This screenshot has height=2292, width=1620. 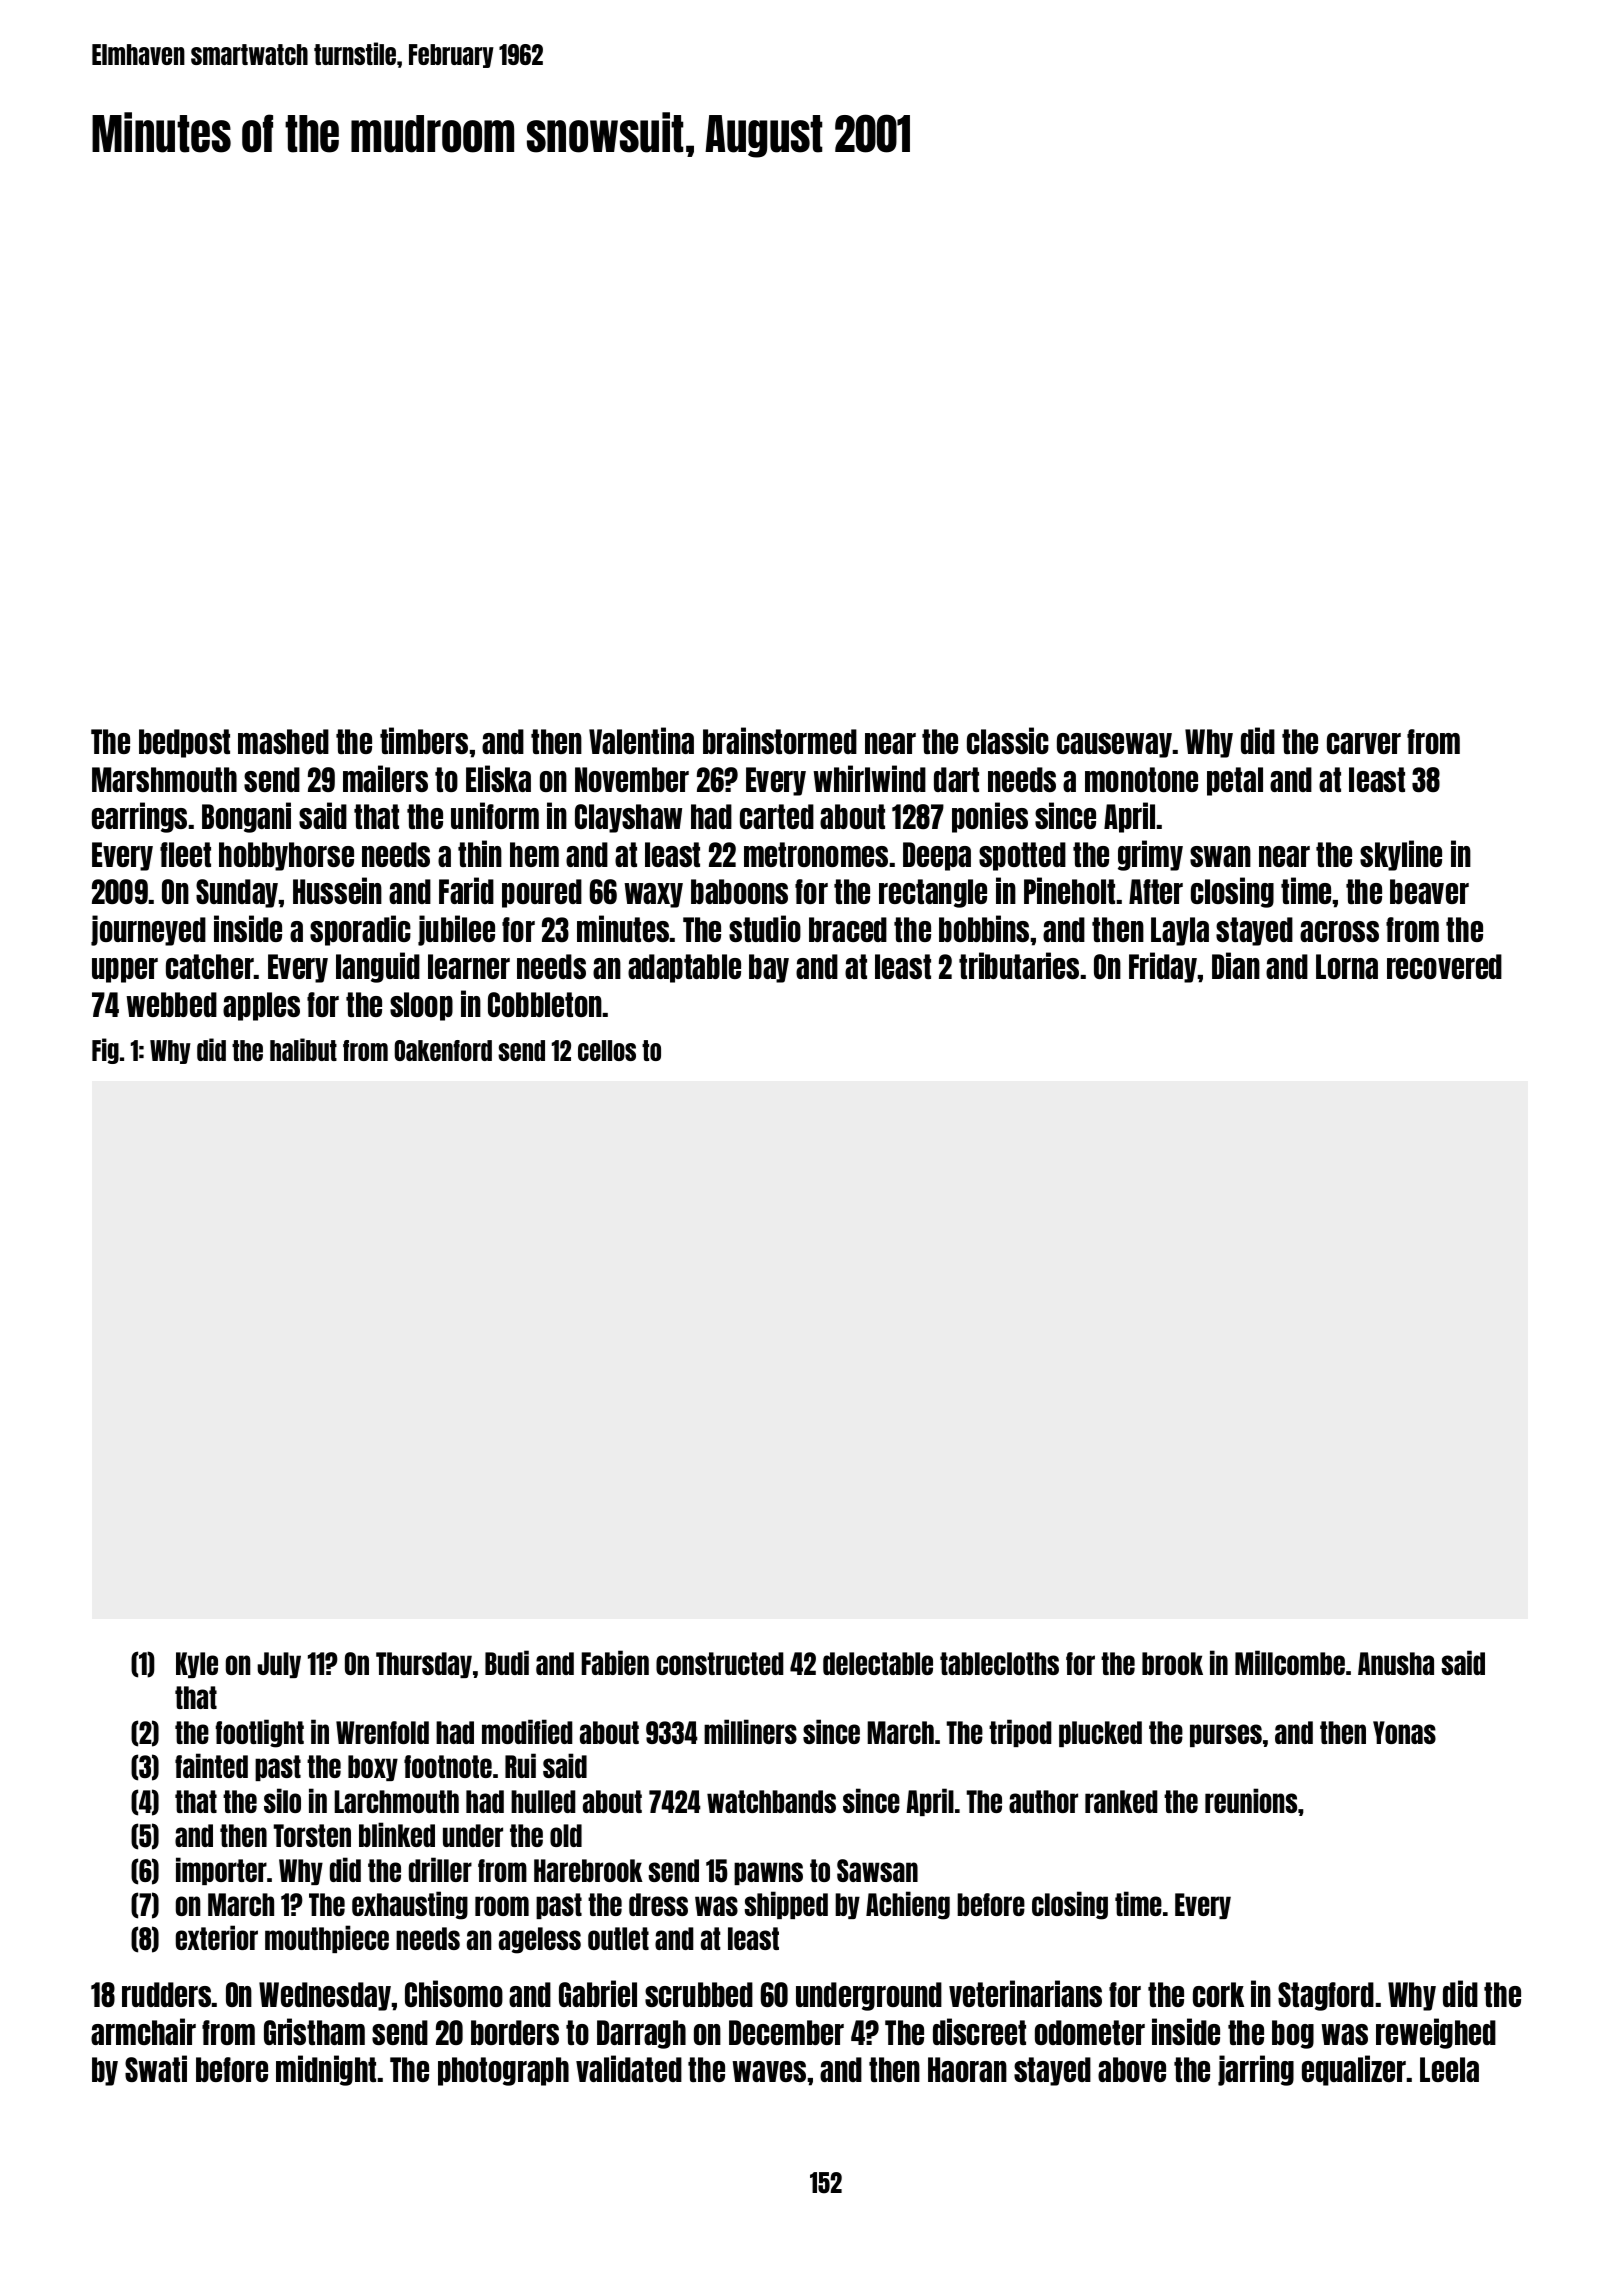 I want to click on waves, so click(x=769, y=2071).
